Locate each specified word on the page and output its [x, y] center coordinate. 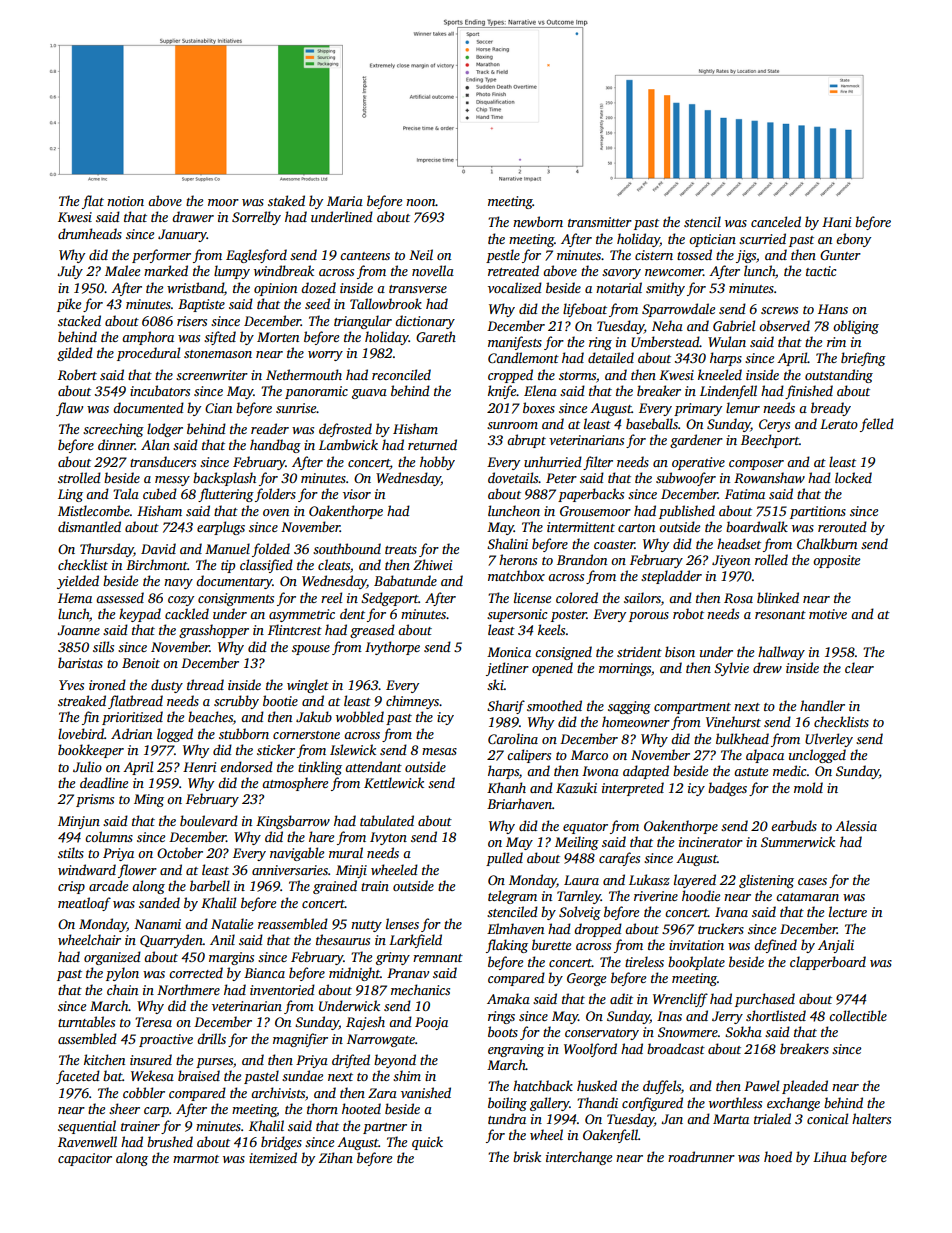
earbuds [794, 825]
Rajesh [365, 1023]
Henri [199, 767]
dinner [116, 444]
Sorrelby [256, 218]
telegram [512, 897]
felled [877, 425]
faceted [78, 1077]
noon [421, 202]
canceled [776, 221]
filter [598, 463]
